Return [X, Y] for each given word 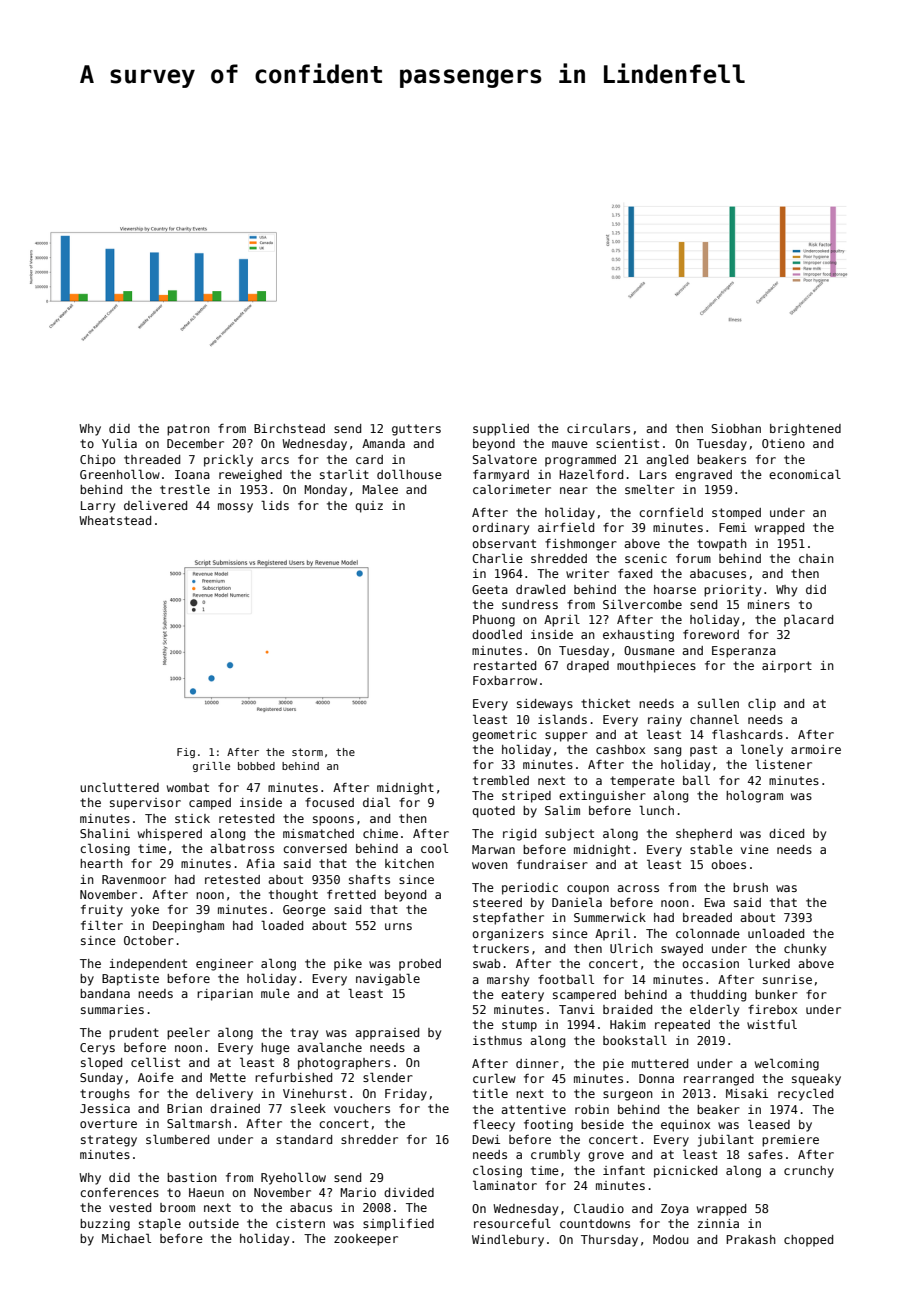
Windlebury [508, 1240]
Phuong [494, 621]
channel [714, 719]
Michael [126, 1238]
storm [307, 752]
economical [805, 474]
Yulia [119, 443]
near [574, 490]
